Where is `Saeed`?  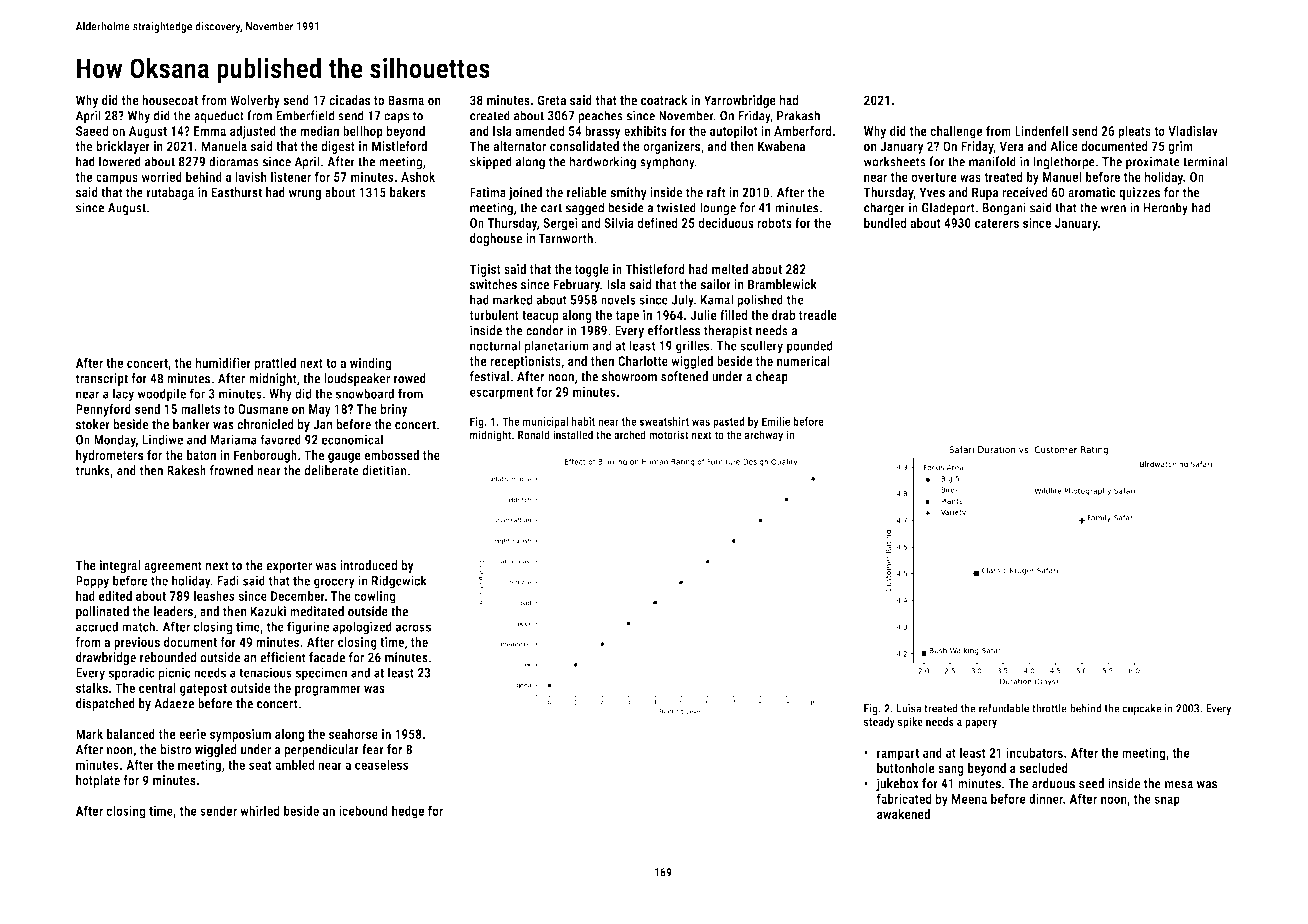
Saeed is located at coordinates (92, 130).
